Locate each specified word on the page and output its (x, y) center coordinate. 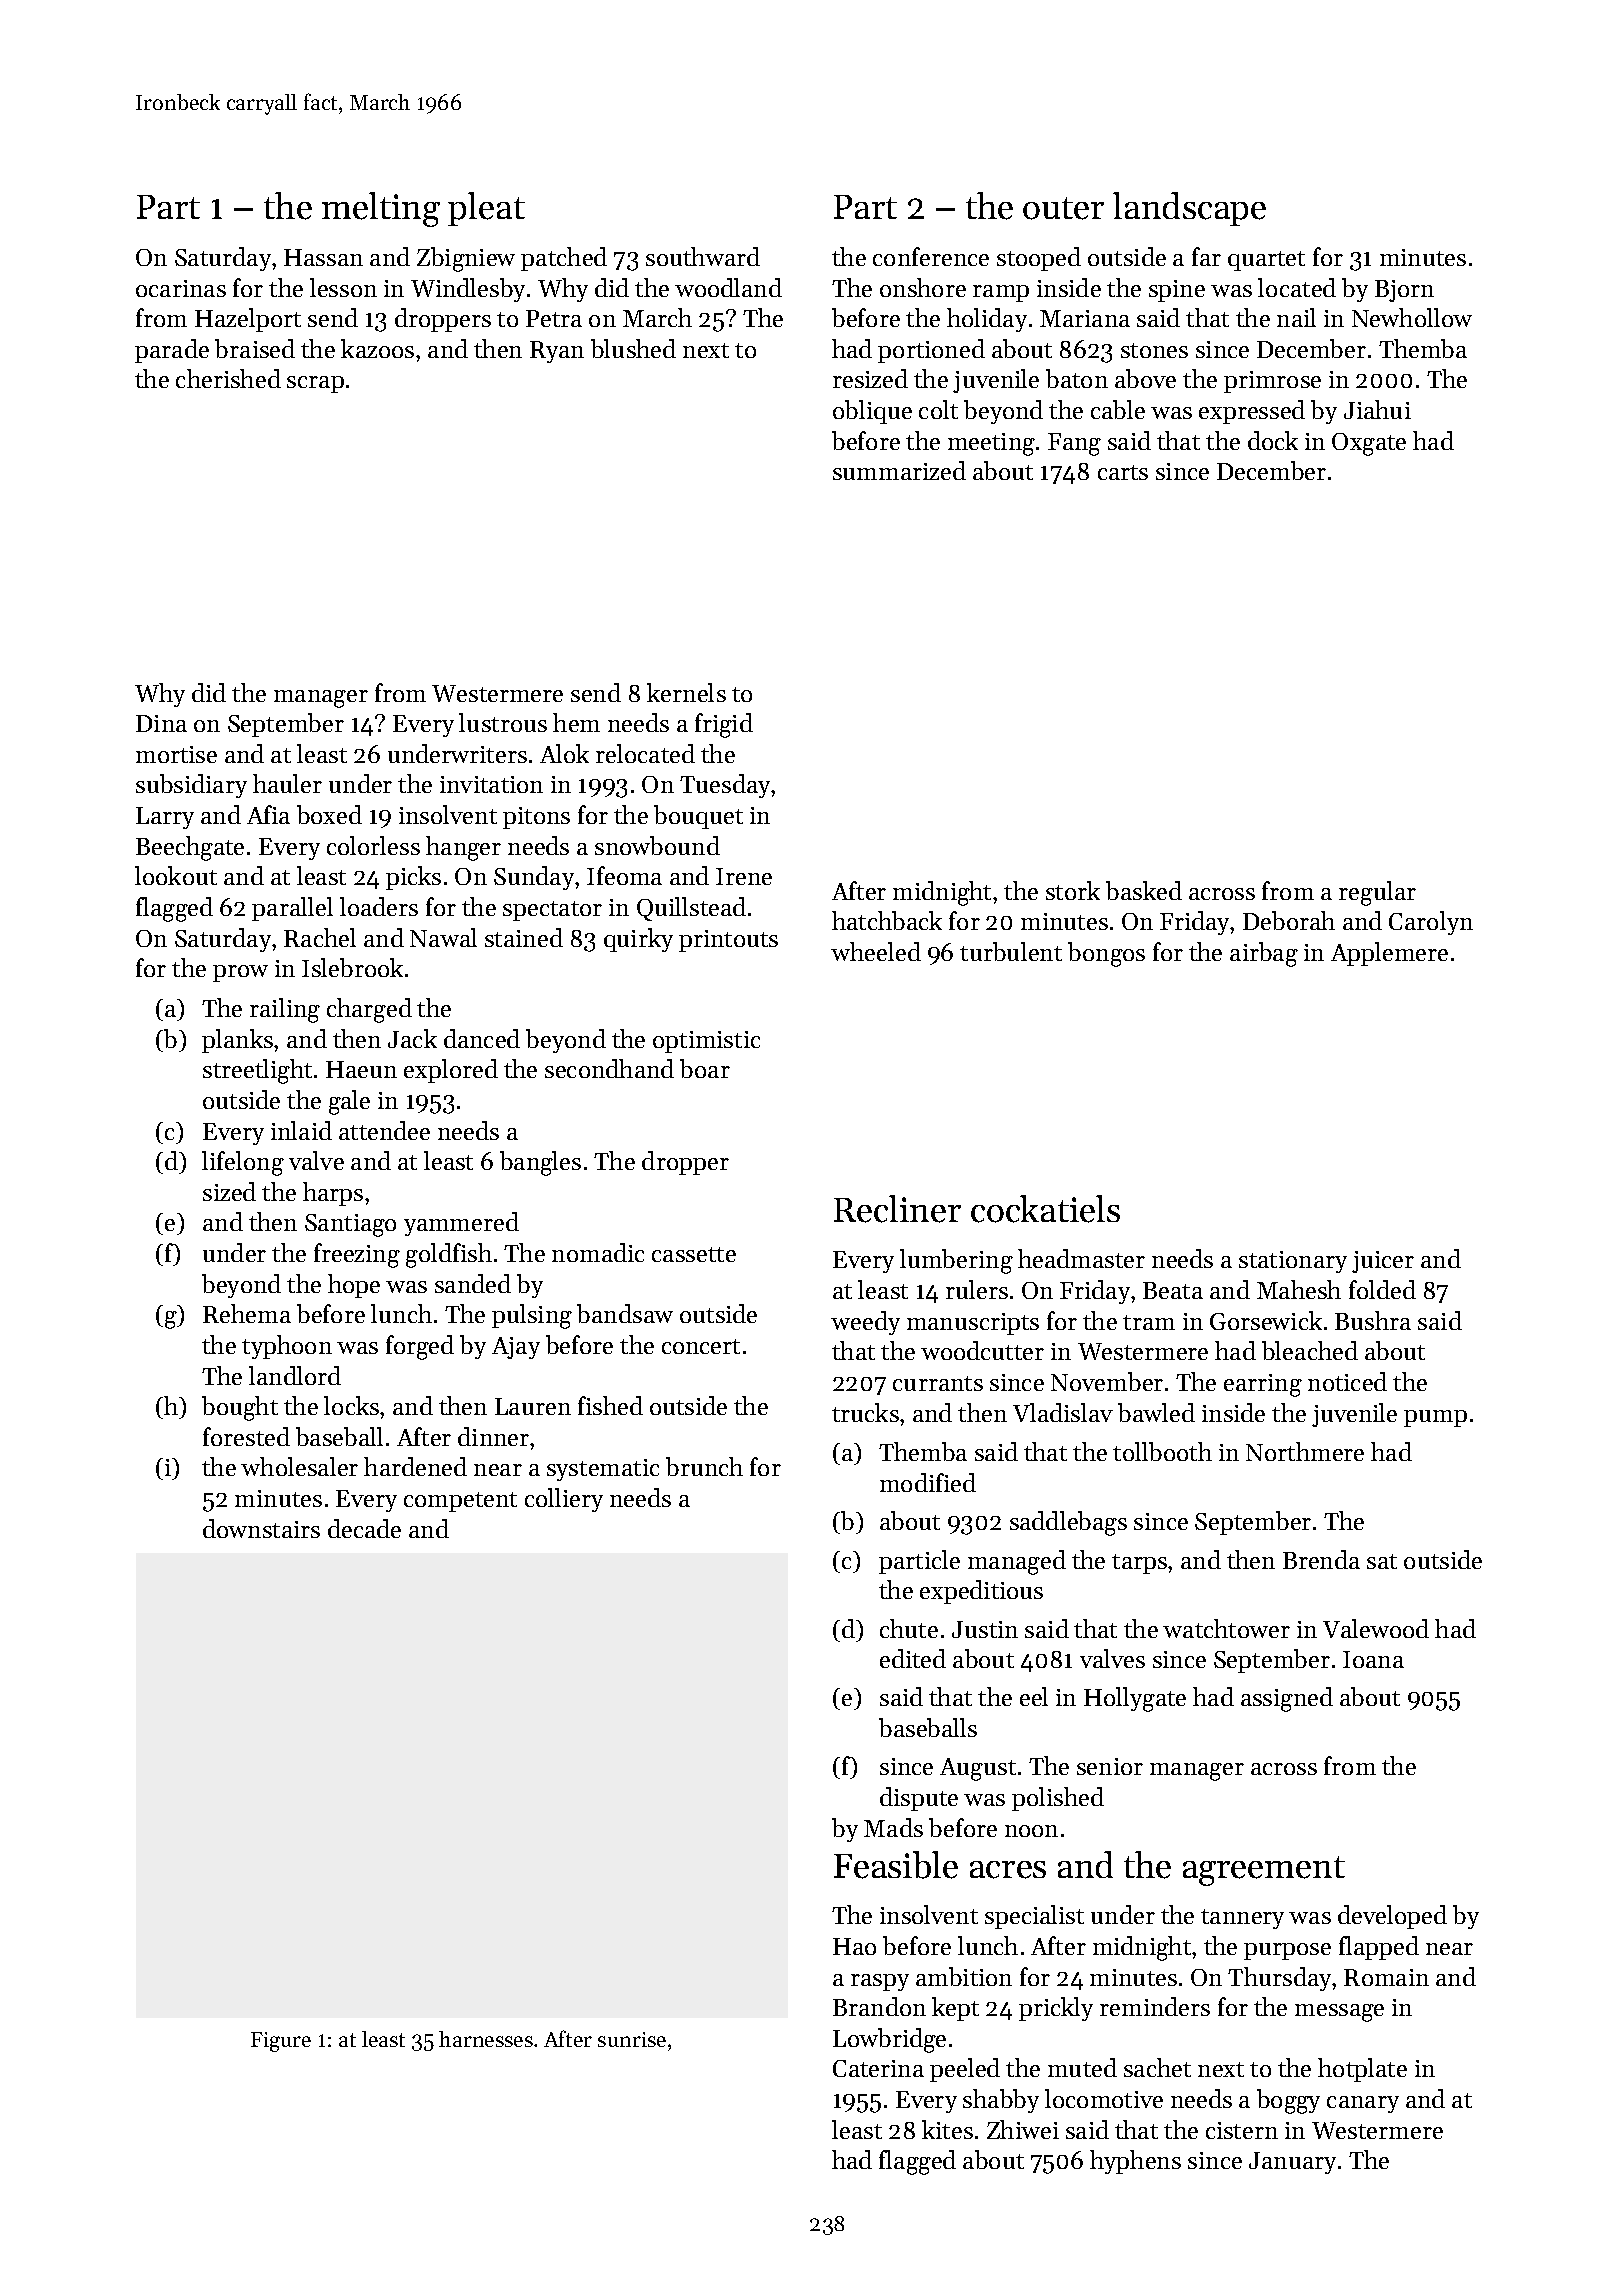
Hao (854, 1946)
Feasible (896, 1865)
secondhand (609, 1068)
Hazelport (248, 320)
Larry (165, 818)
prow (240, 973)
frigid (724, 725)
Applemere (1389, 954)
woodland (728, 287)
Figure (281, 2042)
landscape (1189, 209)
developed (1392, 1917)
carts (1123, 472)
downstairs (261, 1528)
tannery (1242, 1919)
